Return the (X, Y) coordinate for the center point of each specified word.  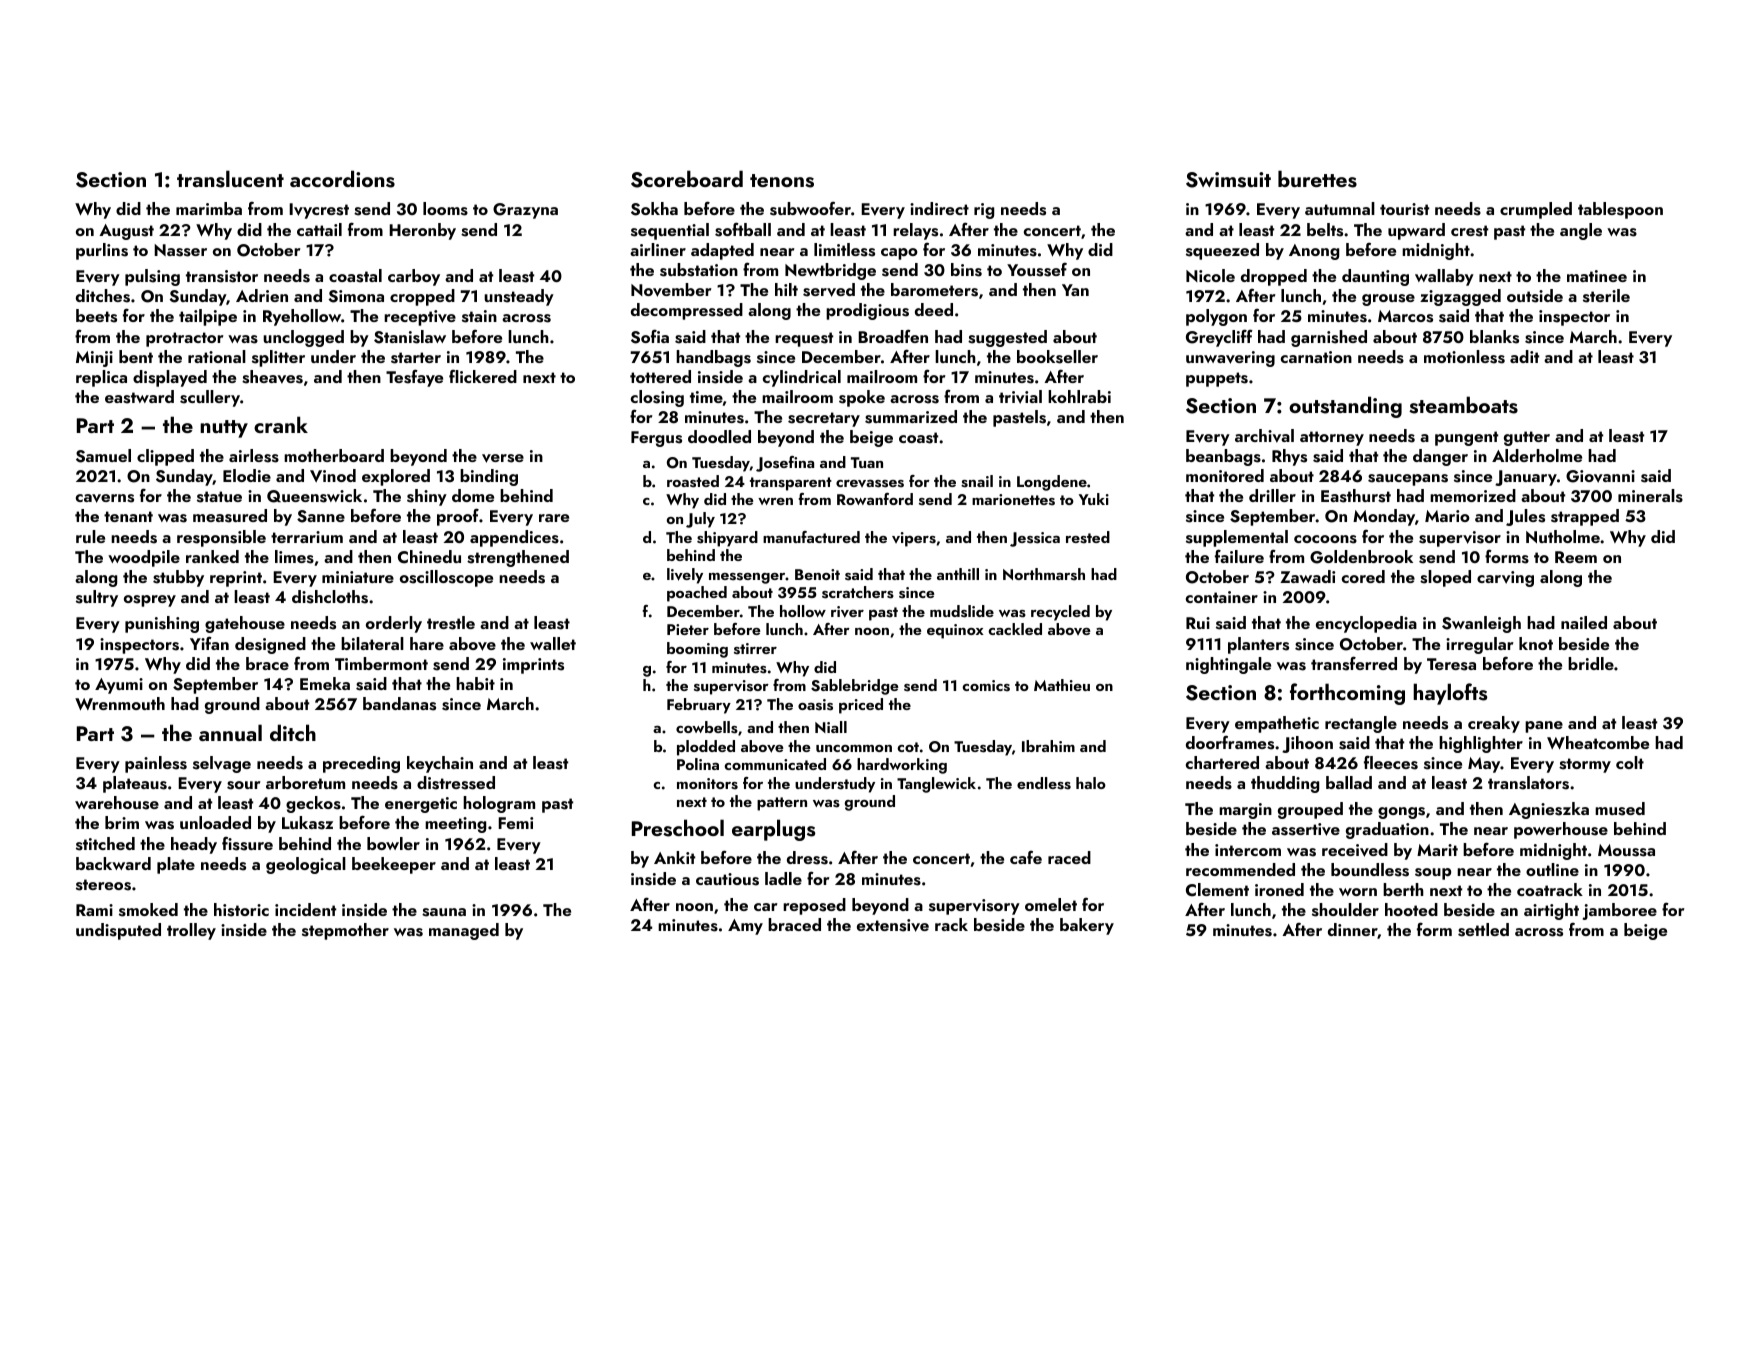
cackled (1015, 629)
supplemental (1237, 538)
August (126, 232)
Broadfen (893, 336)
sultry (97, 598)
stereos (103, 885)
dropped (1274, 277)
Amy (745, 927)
